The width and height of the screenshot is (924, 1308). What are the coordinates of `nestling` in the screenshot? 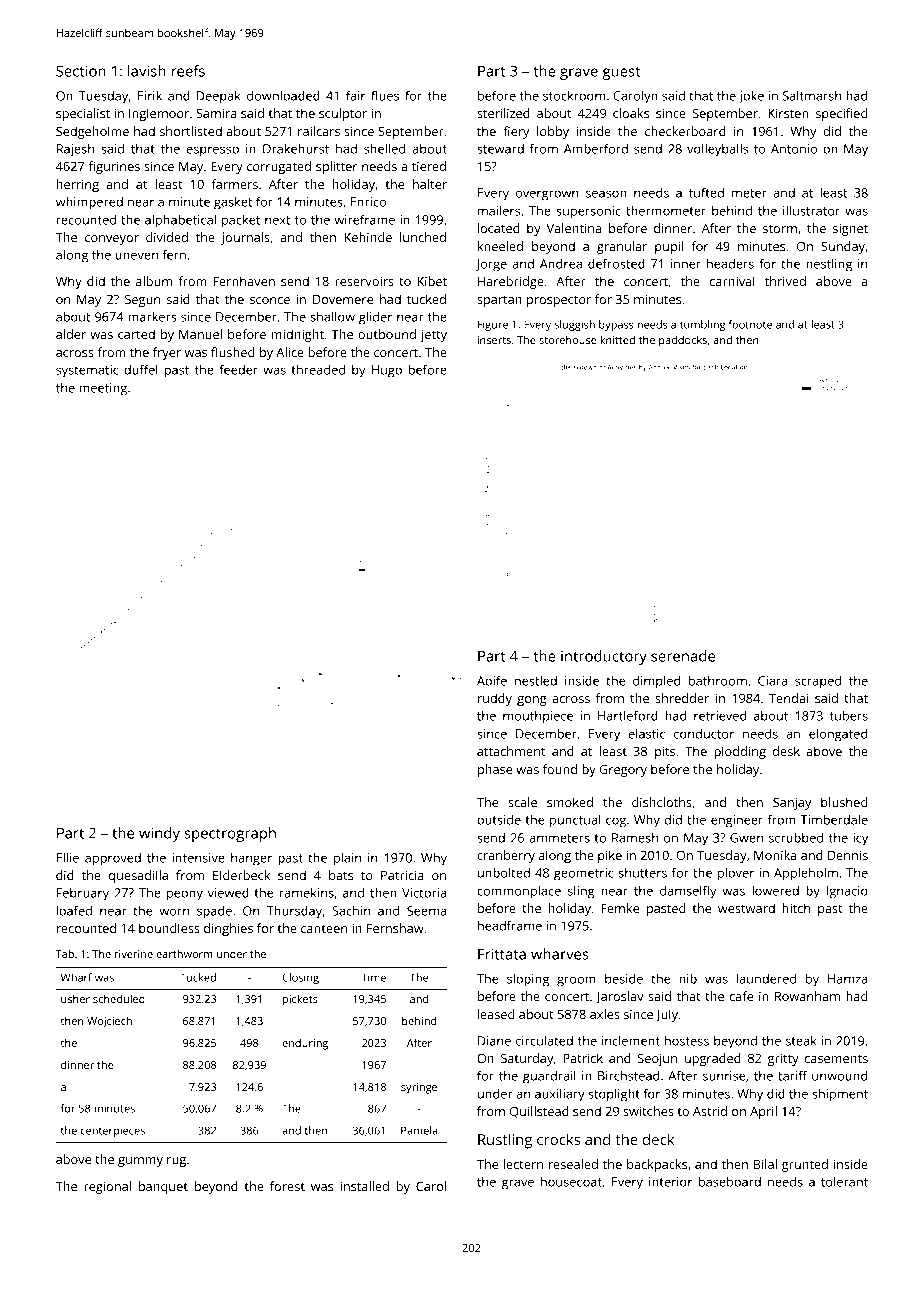 It's located at (829, 265).
